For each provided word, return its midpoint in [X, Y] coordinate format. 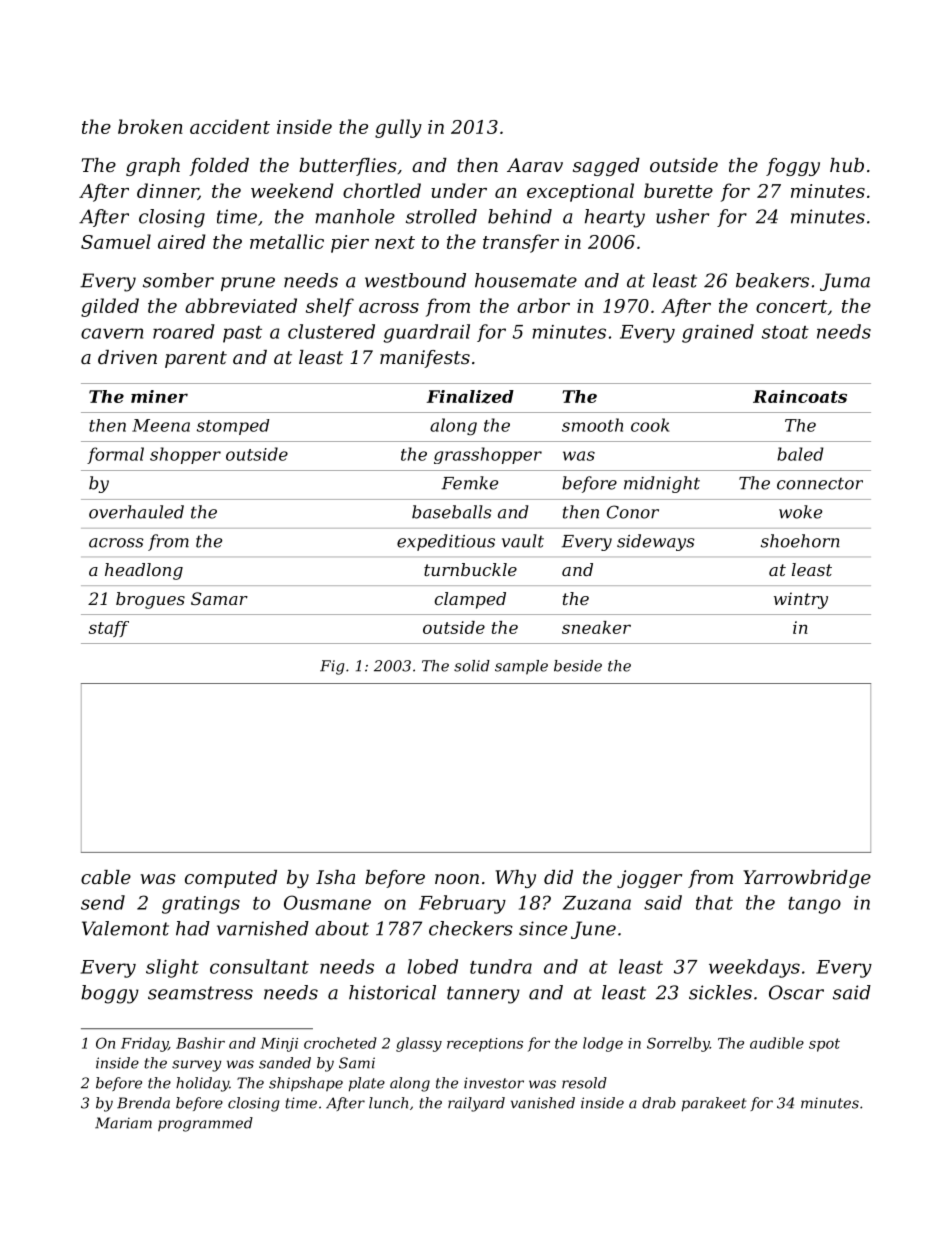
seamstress [200, 993]
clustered [331, 331]
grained [718, 333]
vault [523, 541]
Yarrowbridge [807, 879]
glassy [419, 1044]
